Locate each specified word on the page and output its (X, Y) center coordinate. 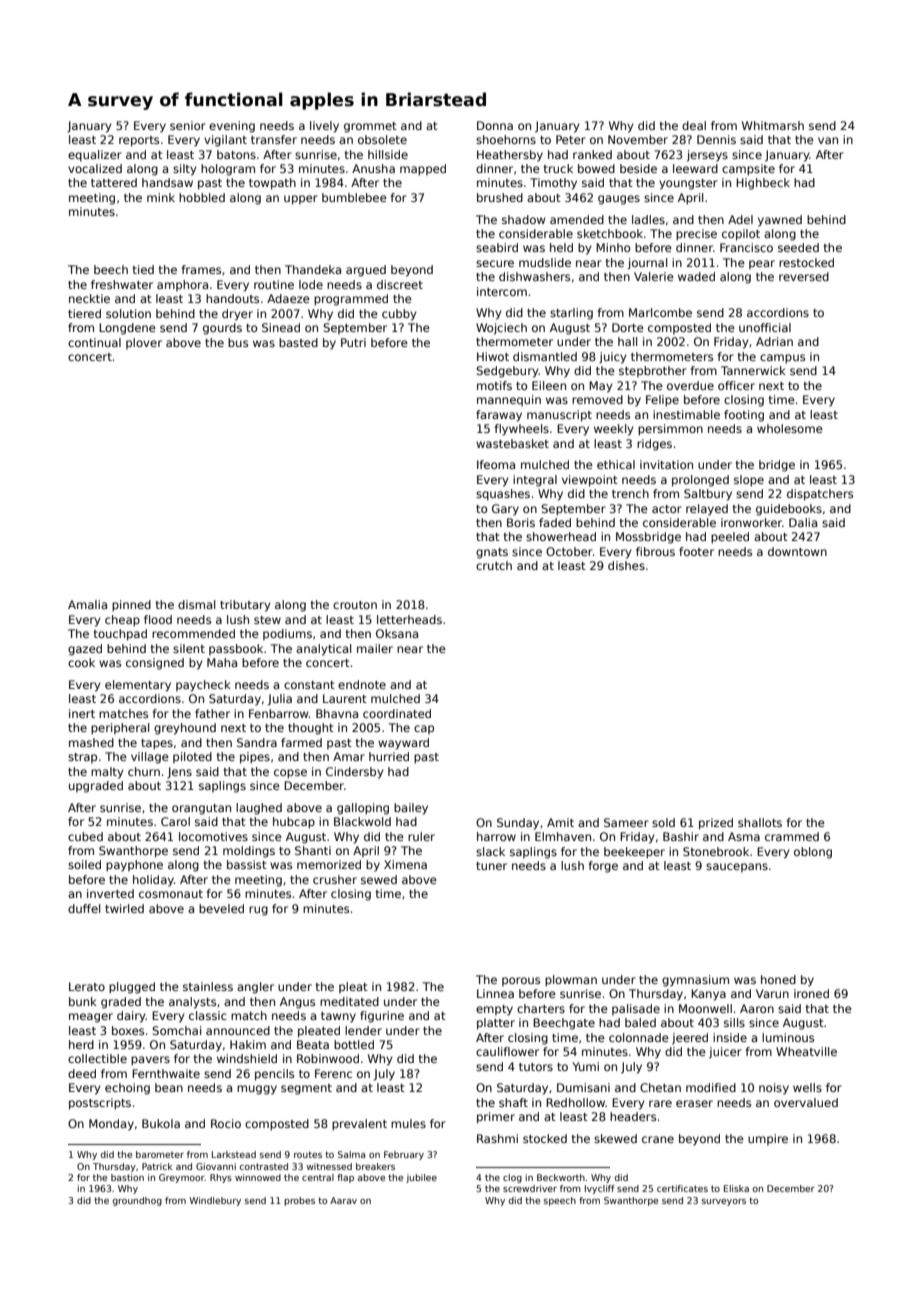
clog (512, 1178)
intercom (502, 291)
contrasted (264, 1166)
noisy (774, 1089)
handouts (232, 298)
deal (694, 125)
